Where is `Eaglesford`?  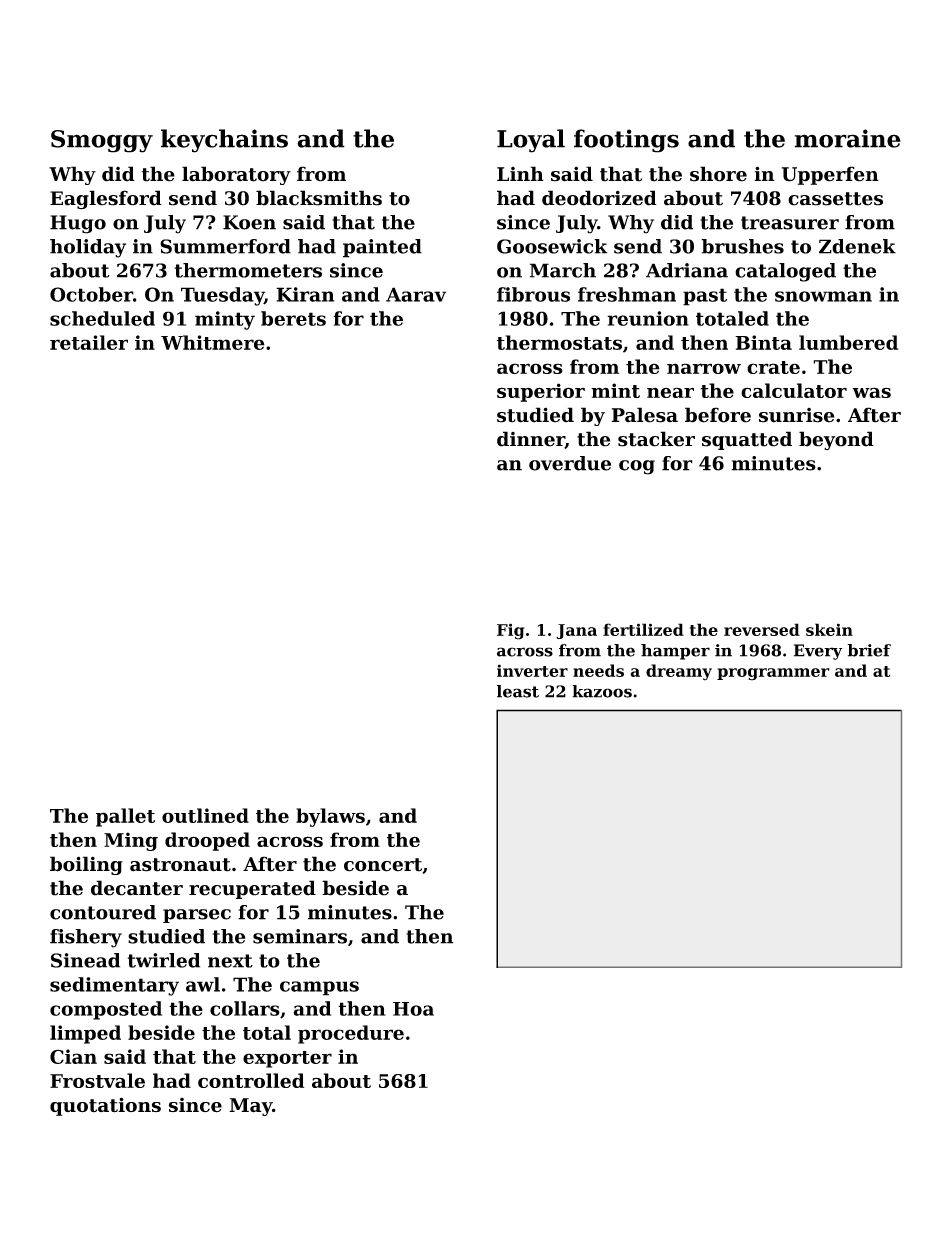 Eaglesford is located at coordinates (106, 200).
